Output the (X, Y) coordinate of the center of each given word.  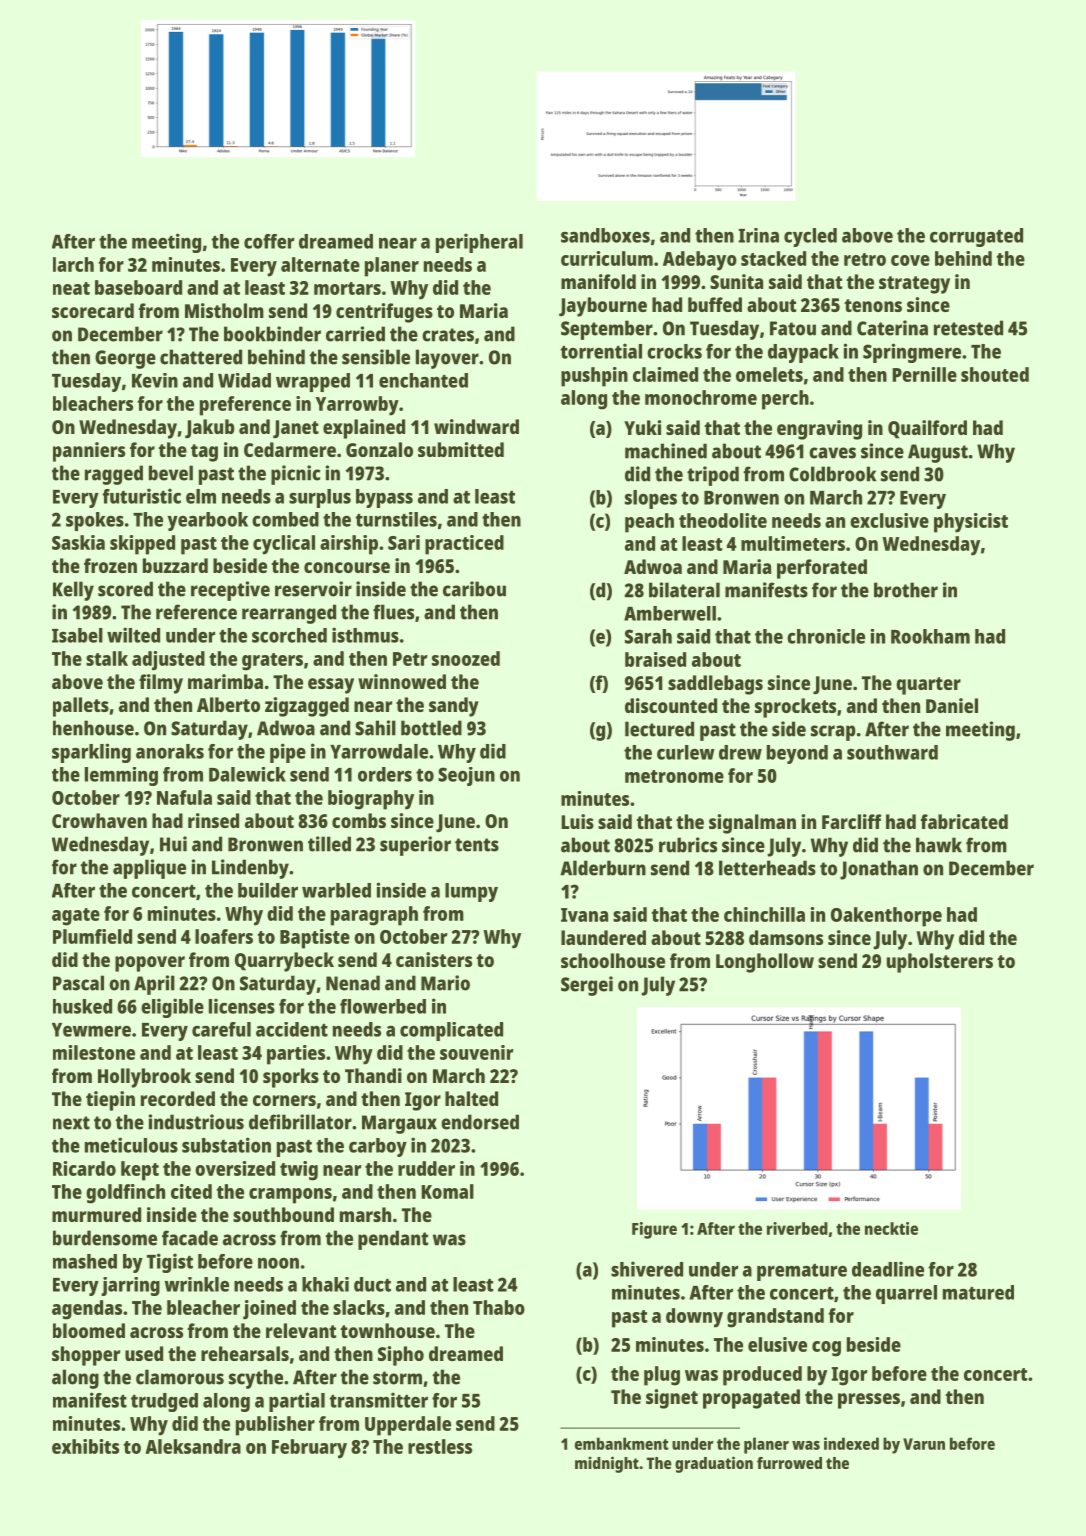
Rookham (930, 636)
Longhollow (765, 963)
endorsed (480, 1122)
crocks (674, 351)
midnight (607, 1464)
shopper (86, 1356)
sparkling (91, 753)
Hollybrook (144, 1078)
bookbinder (272, 334)
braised (655, 659)
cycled (810, 237)
